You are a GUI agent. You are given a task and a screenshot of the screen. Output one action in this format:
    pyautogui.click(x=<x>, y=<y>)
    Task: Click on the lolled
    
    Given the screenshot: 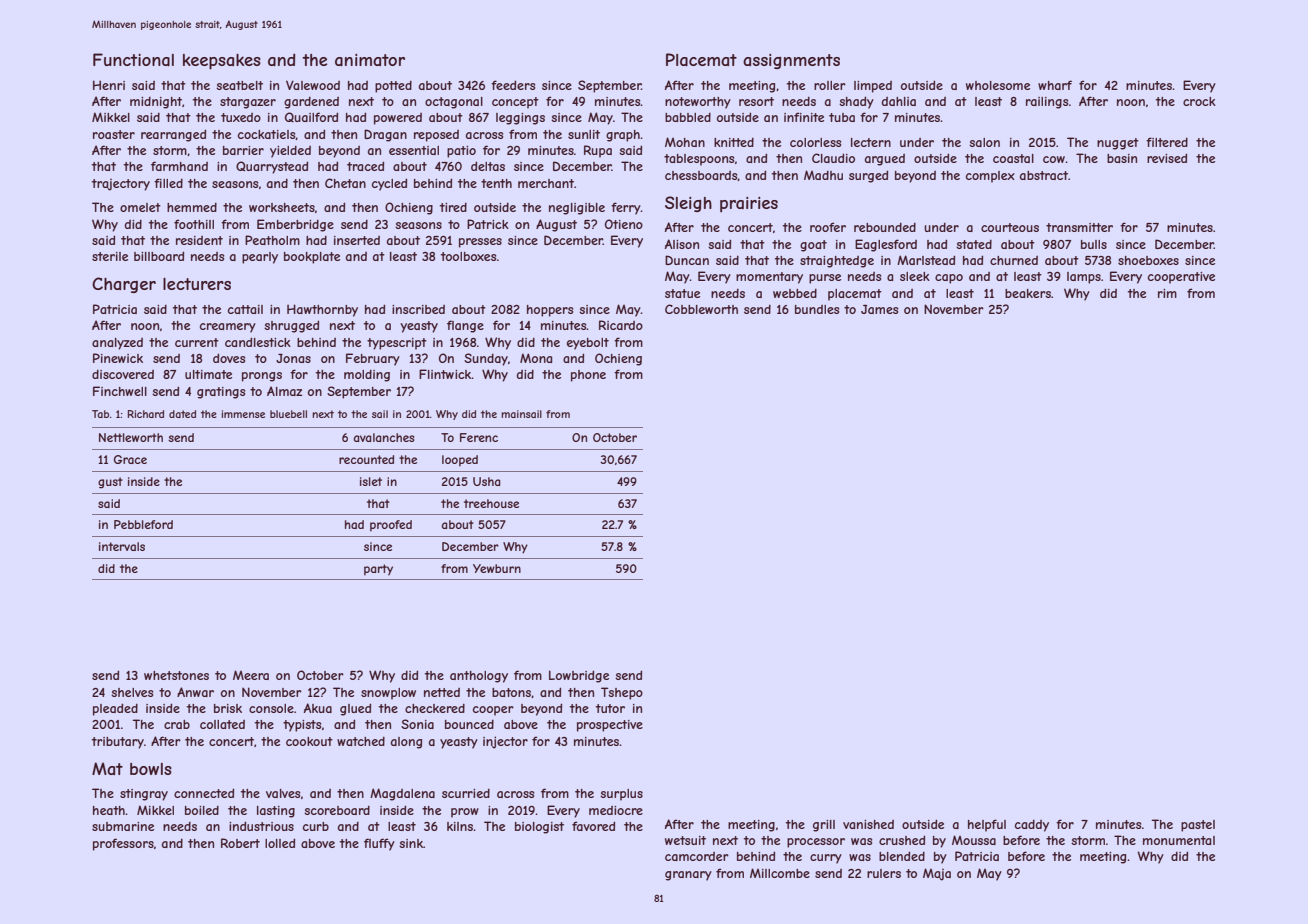 What is the action you would take?
    pyautogui.click(x=280, y=843)
